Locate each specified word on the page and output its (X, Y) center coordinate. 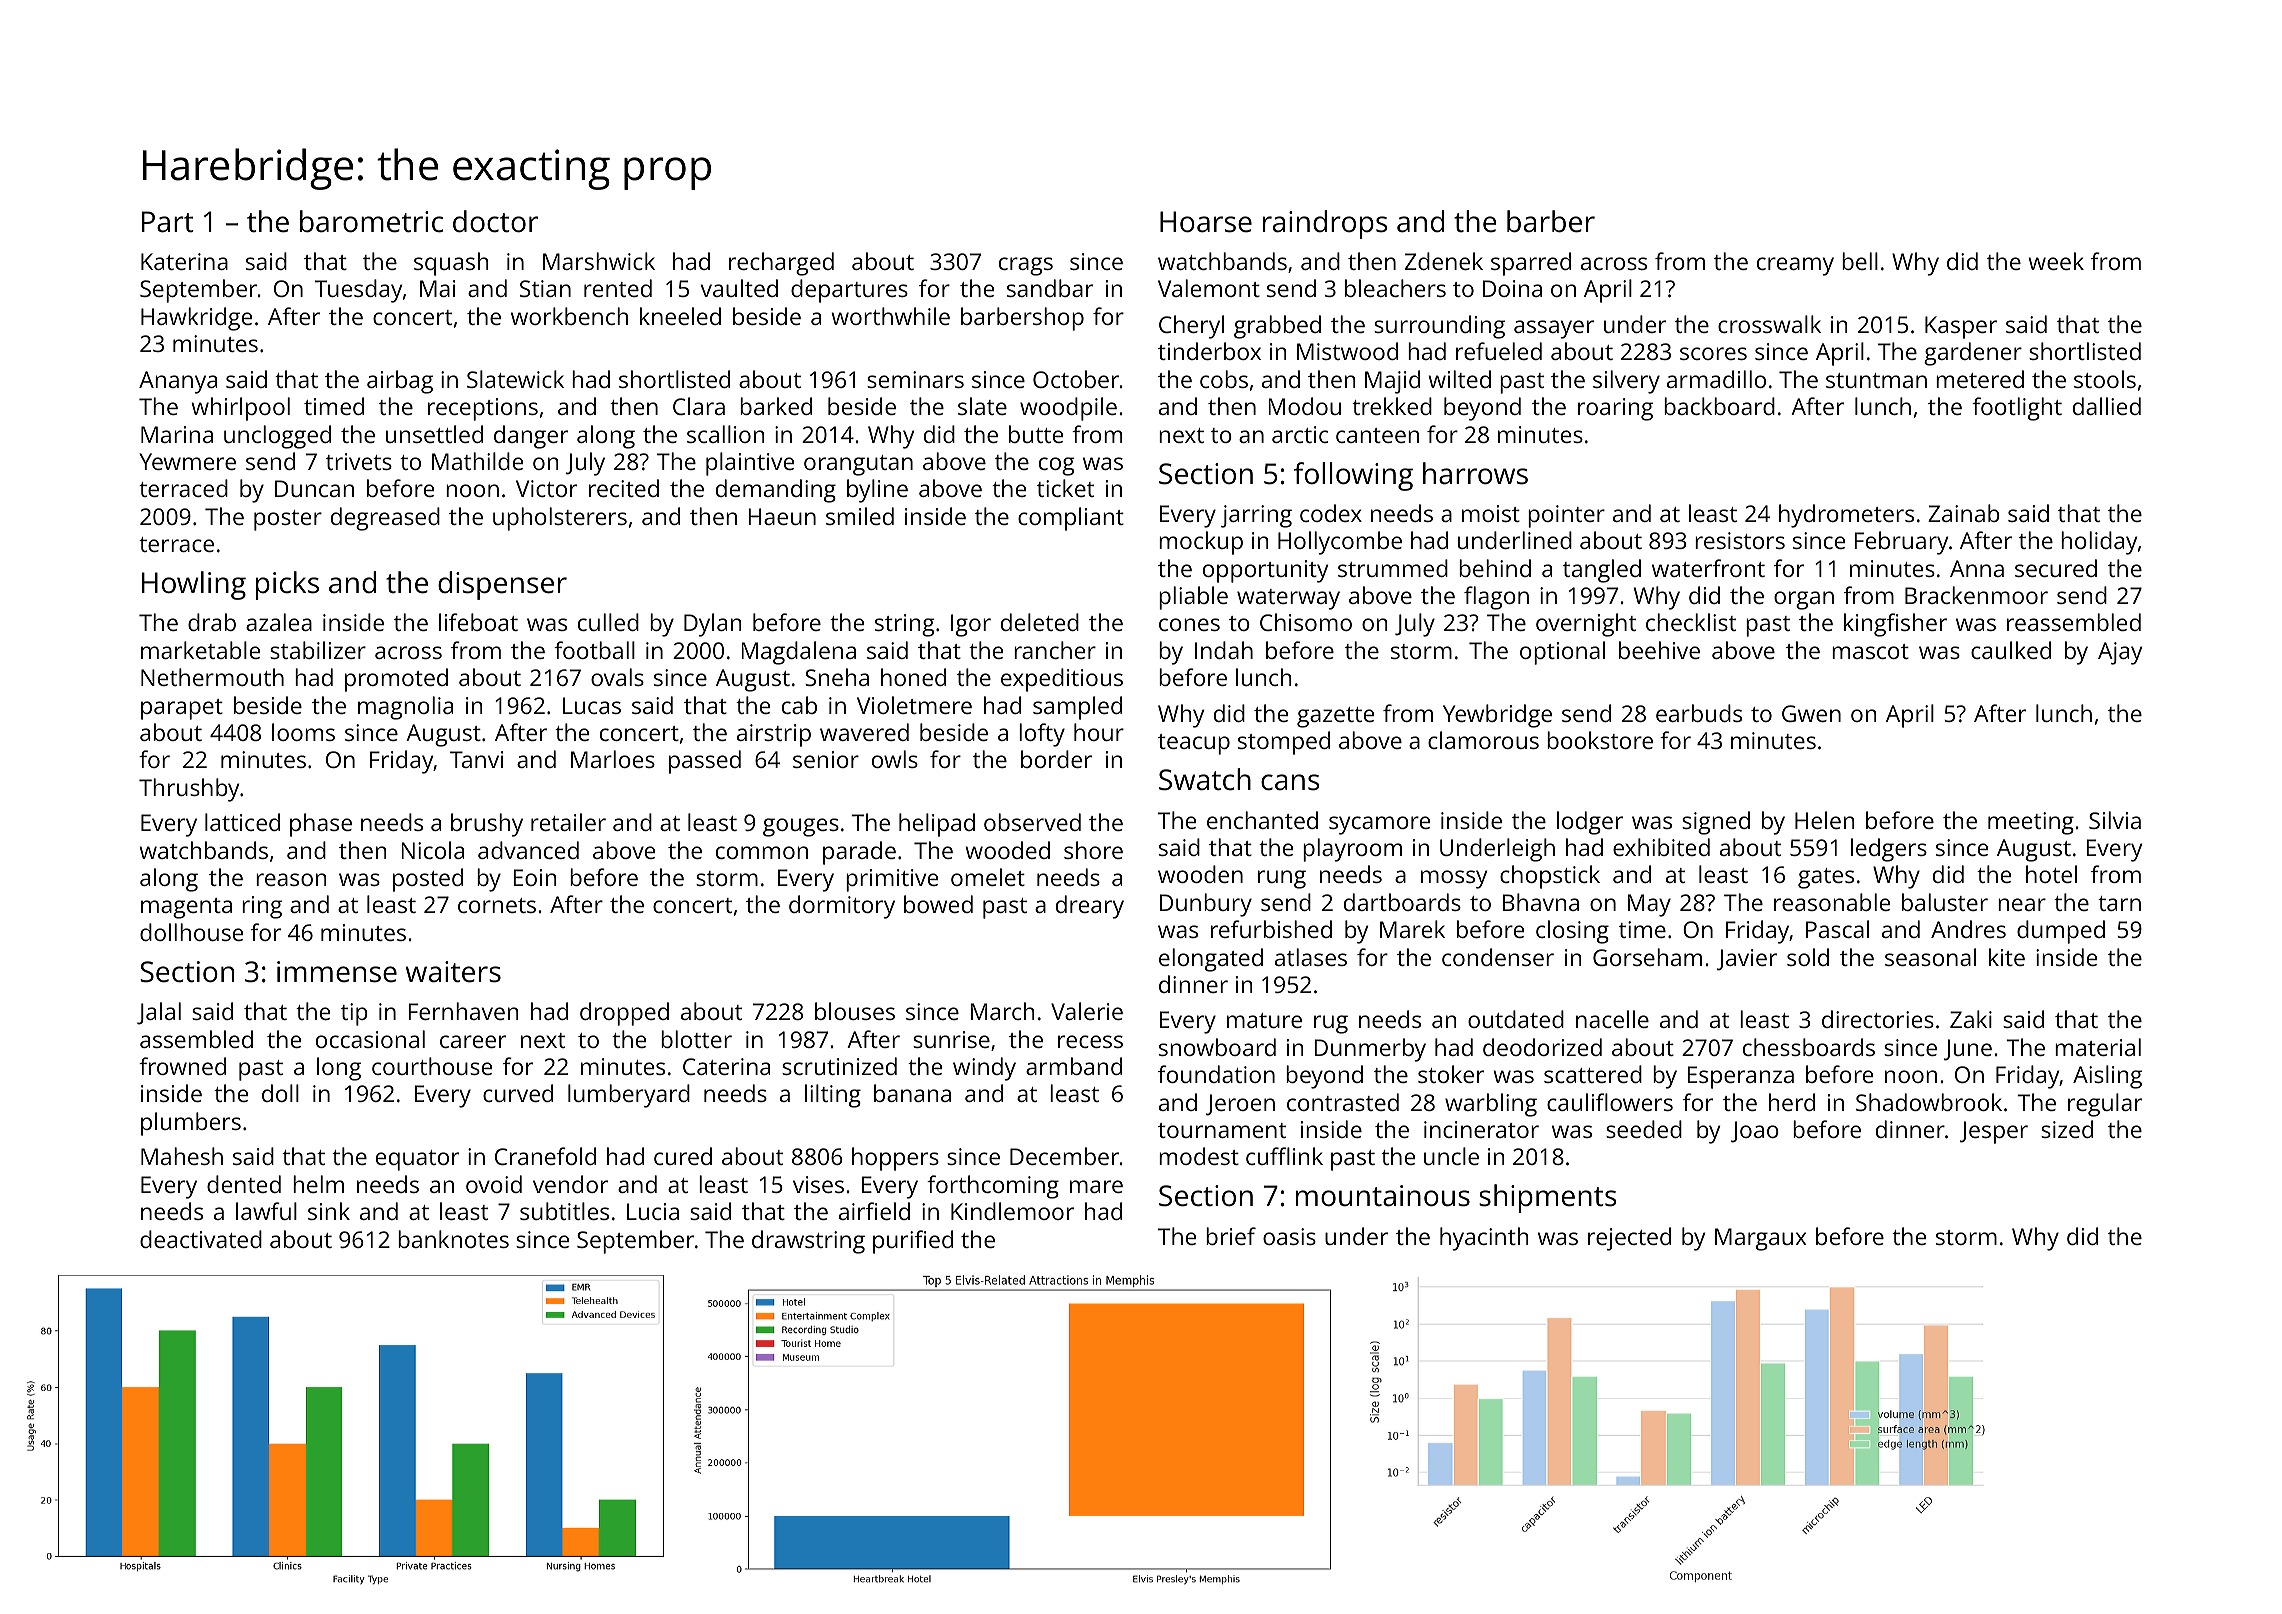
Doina (1512, 288)
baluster (1945, 902)
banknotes (453, 1239)
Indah (1224, 650)
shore (1093, 850)
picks (287, 585)
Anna (1977, 568)
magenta (186, 908)
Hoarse (1206, 222)
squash (451, 264)
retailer (568, 822)
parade (859, 853)
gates (1826, 878)
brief (1231, 1236)
